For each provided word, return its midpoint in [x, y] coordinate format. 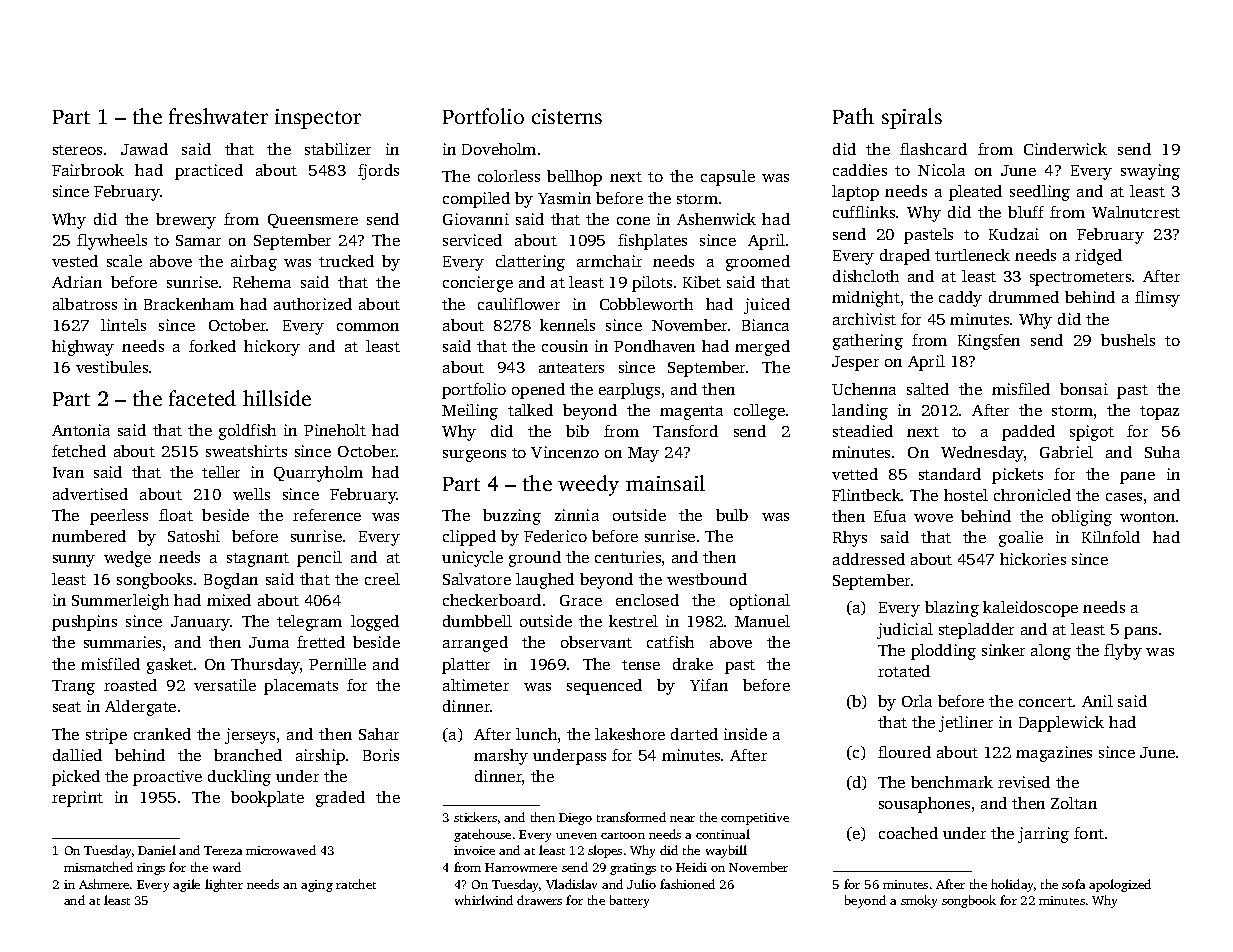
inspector [318, 119]
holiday [1012, 885]
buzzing [512, 517]
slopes [605, 851]
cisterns [567, 116]
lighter [224, 885]
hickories [1033, 559]
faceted [202, 398]
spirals [912, 118]
